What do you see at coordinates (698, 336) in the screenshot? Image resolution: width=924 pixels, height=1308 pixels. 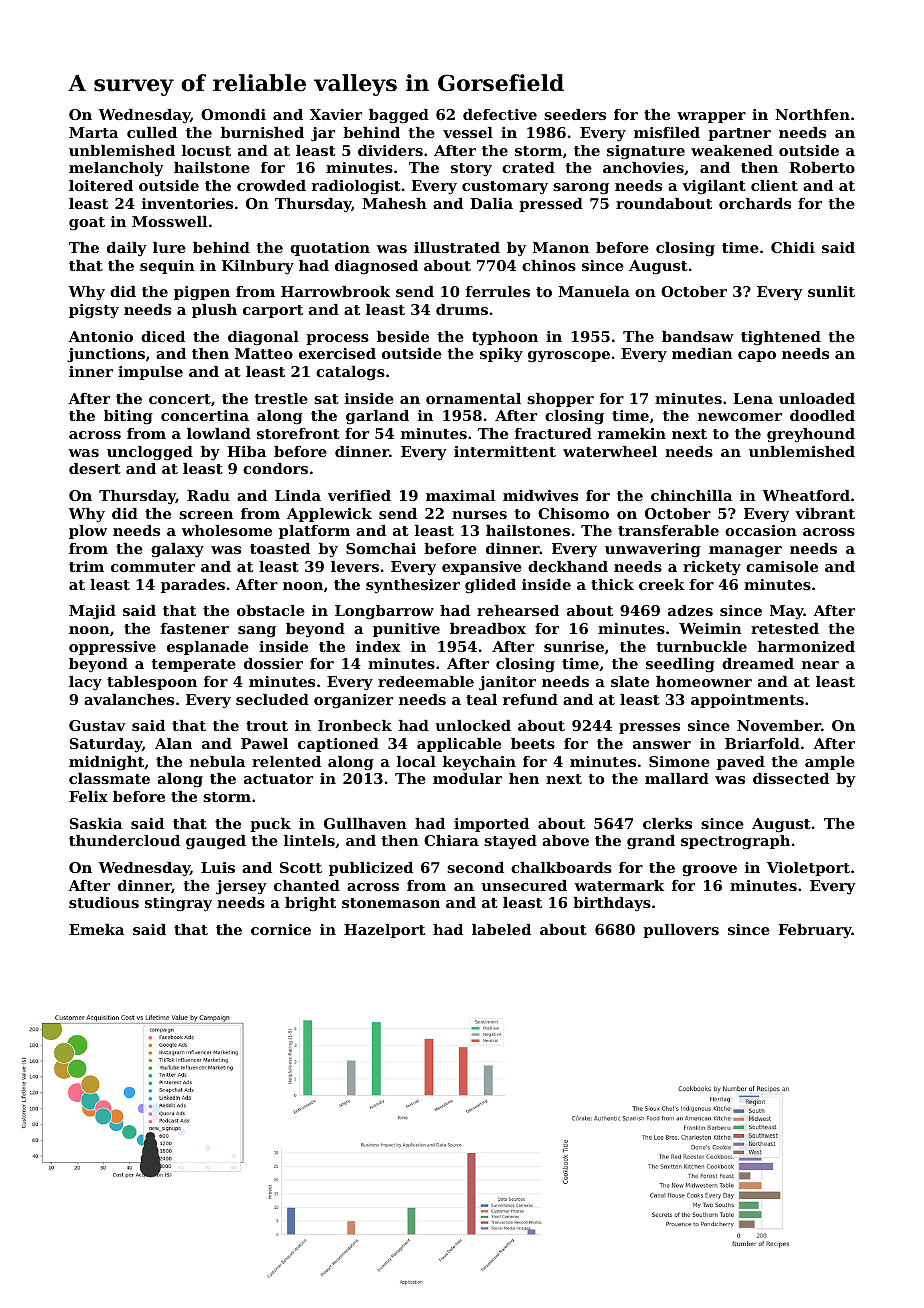 I see `bandsaw` at bounding box center [698, 336].
